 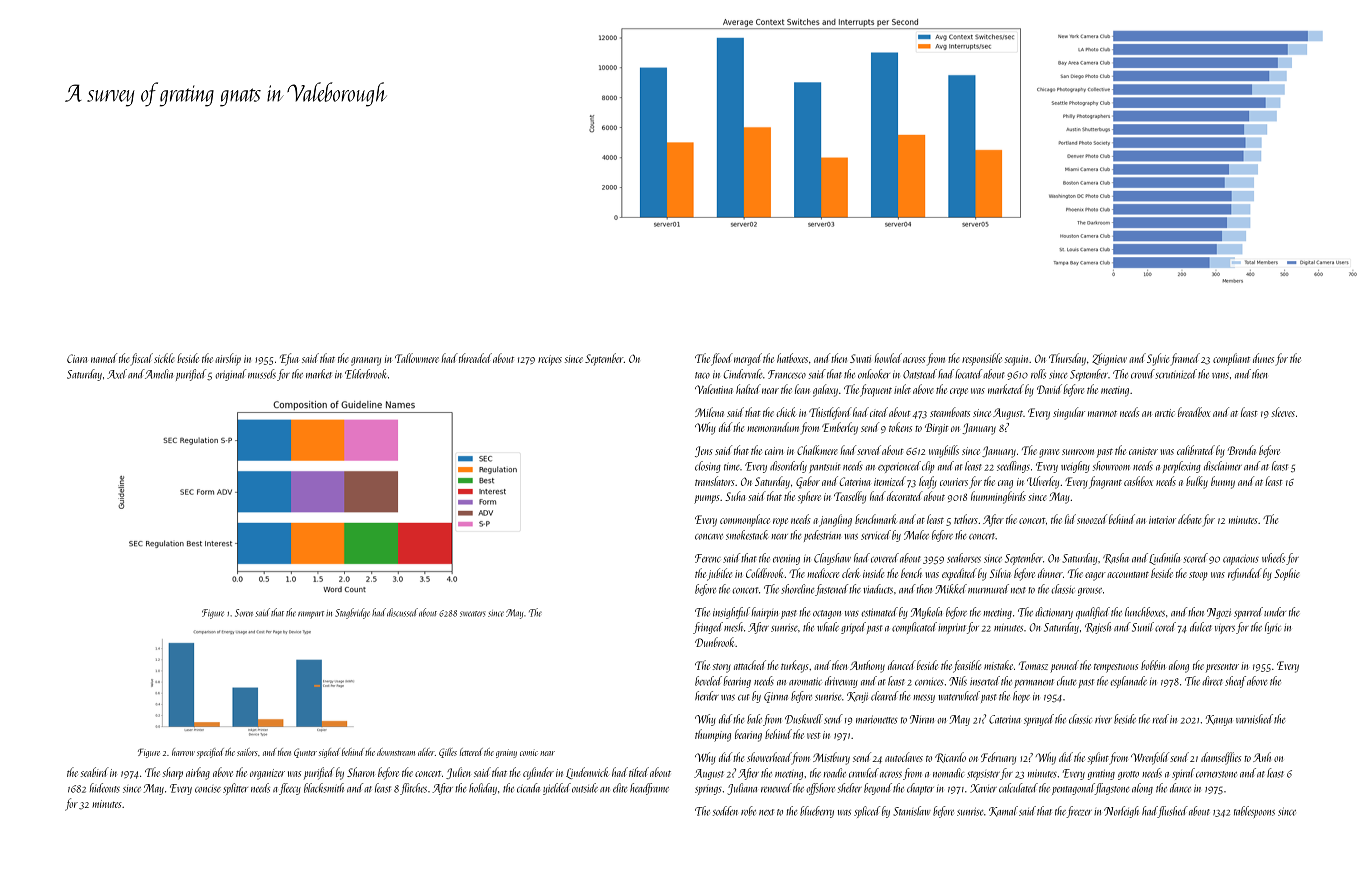 I want to click on insightful, so click(x=731, y=613).
